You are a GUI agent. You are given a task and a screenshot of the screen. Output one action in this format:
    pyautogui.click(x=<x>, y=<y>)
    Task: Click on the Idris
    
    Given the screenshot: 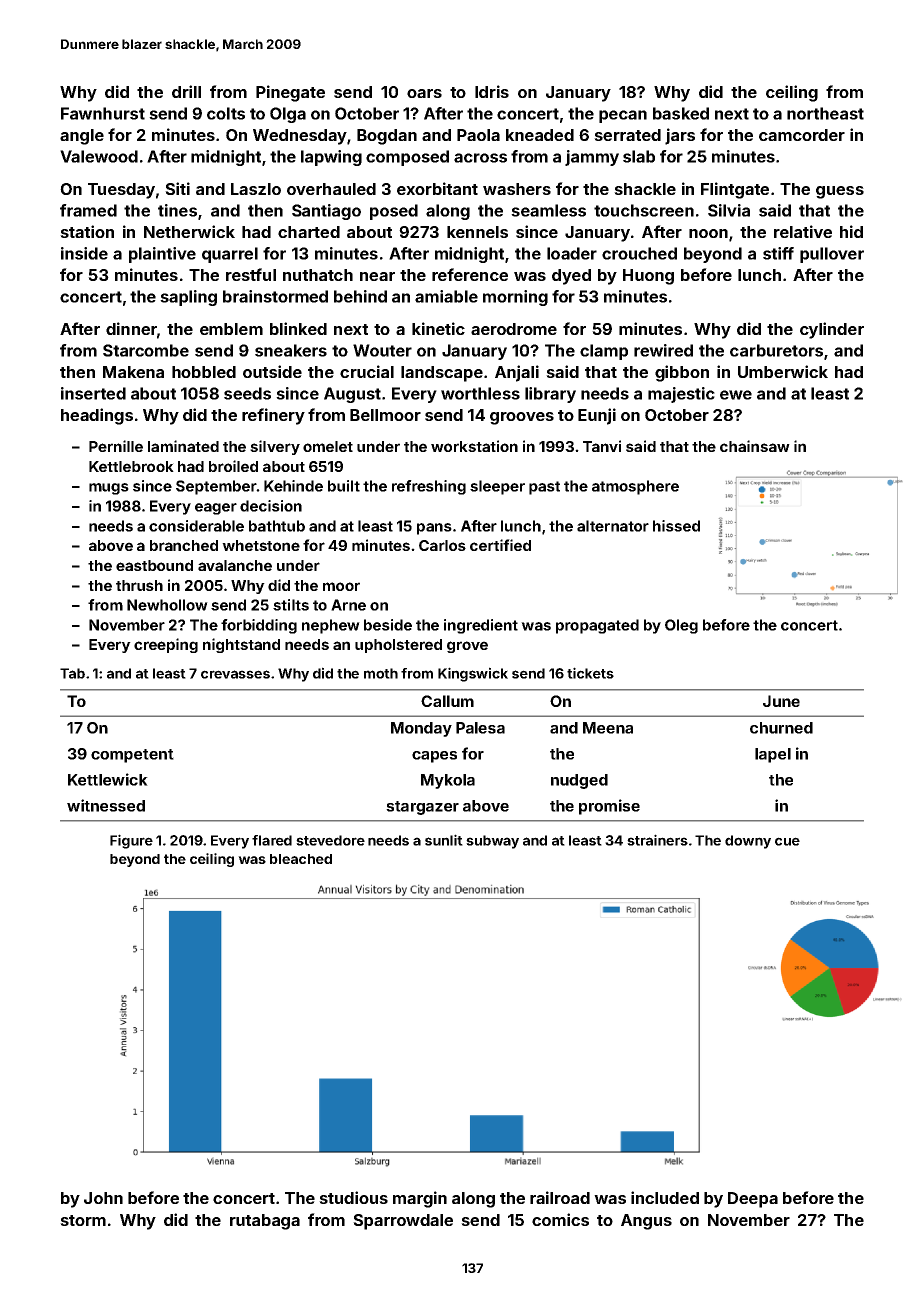 What is the action you would take?
    pyautogui.click(x=492, y=91)
